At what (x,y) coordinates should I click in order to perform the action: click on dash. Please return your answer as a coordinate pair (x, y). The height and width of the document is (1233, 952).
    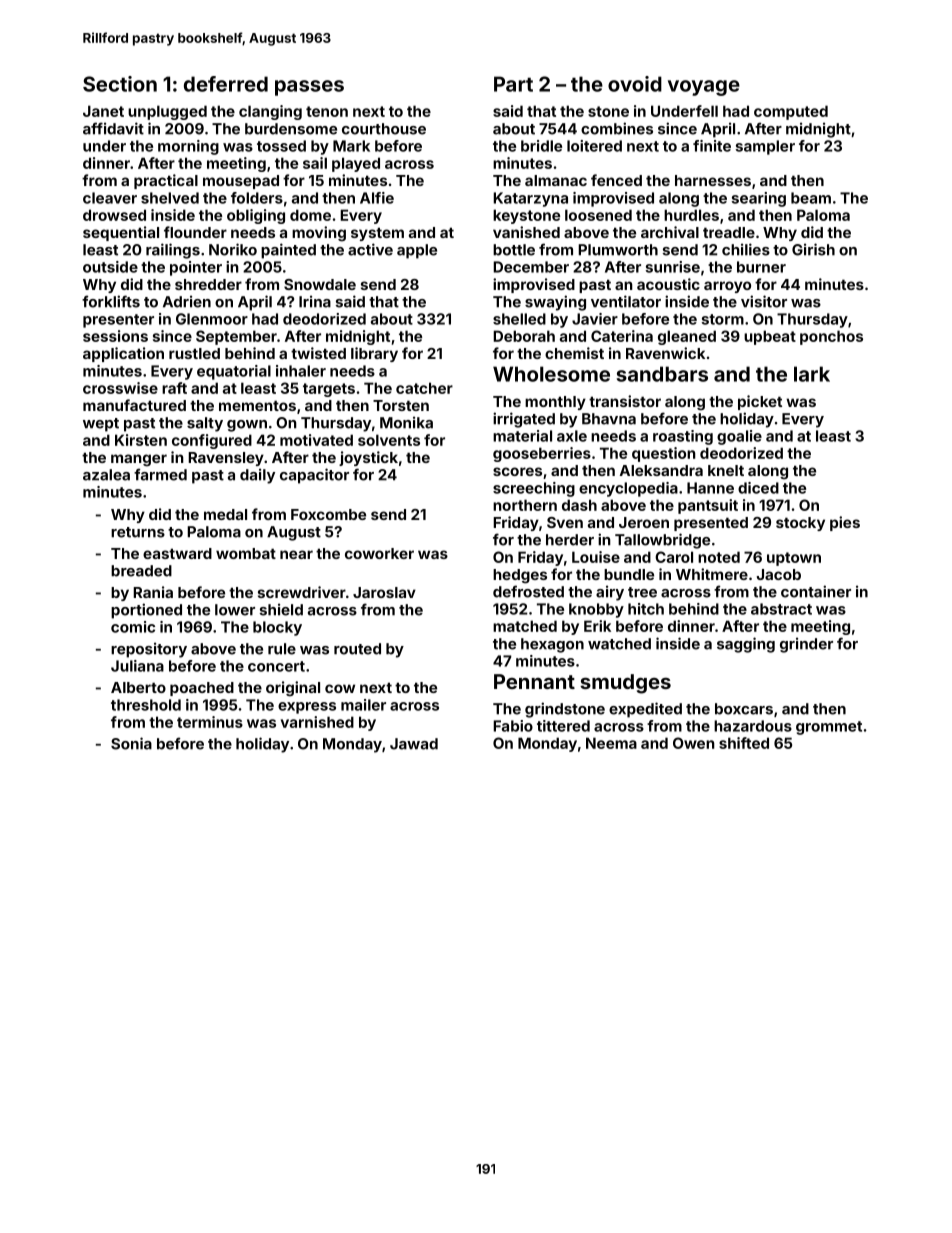
    Looking at the image, I should click on (579, 505).
